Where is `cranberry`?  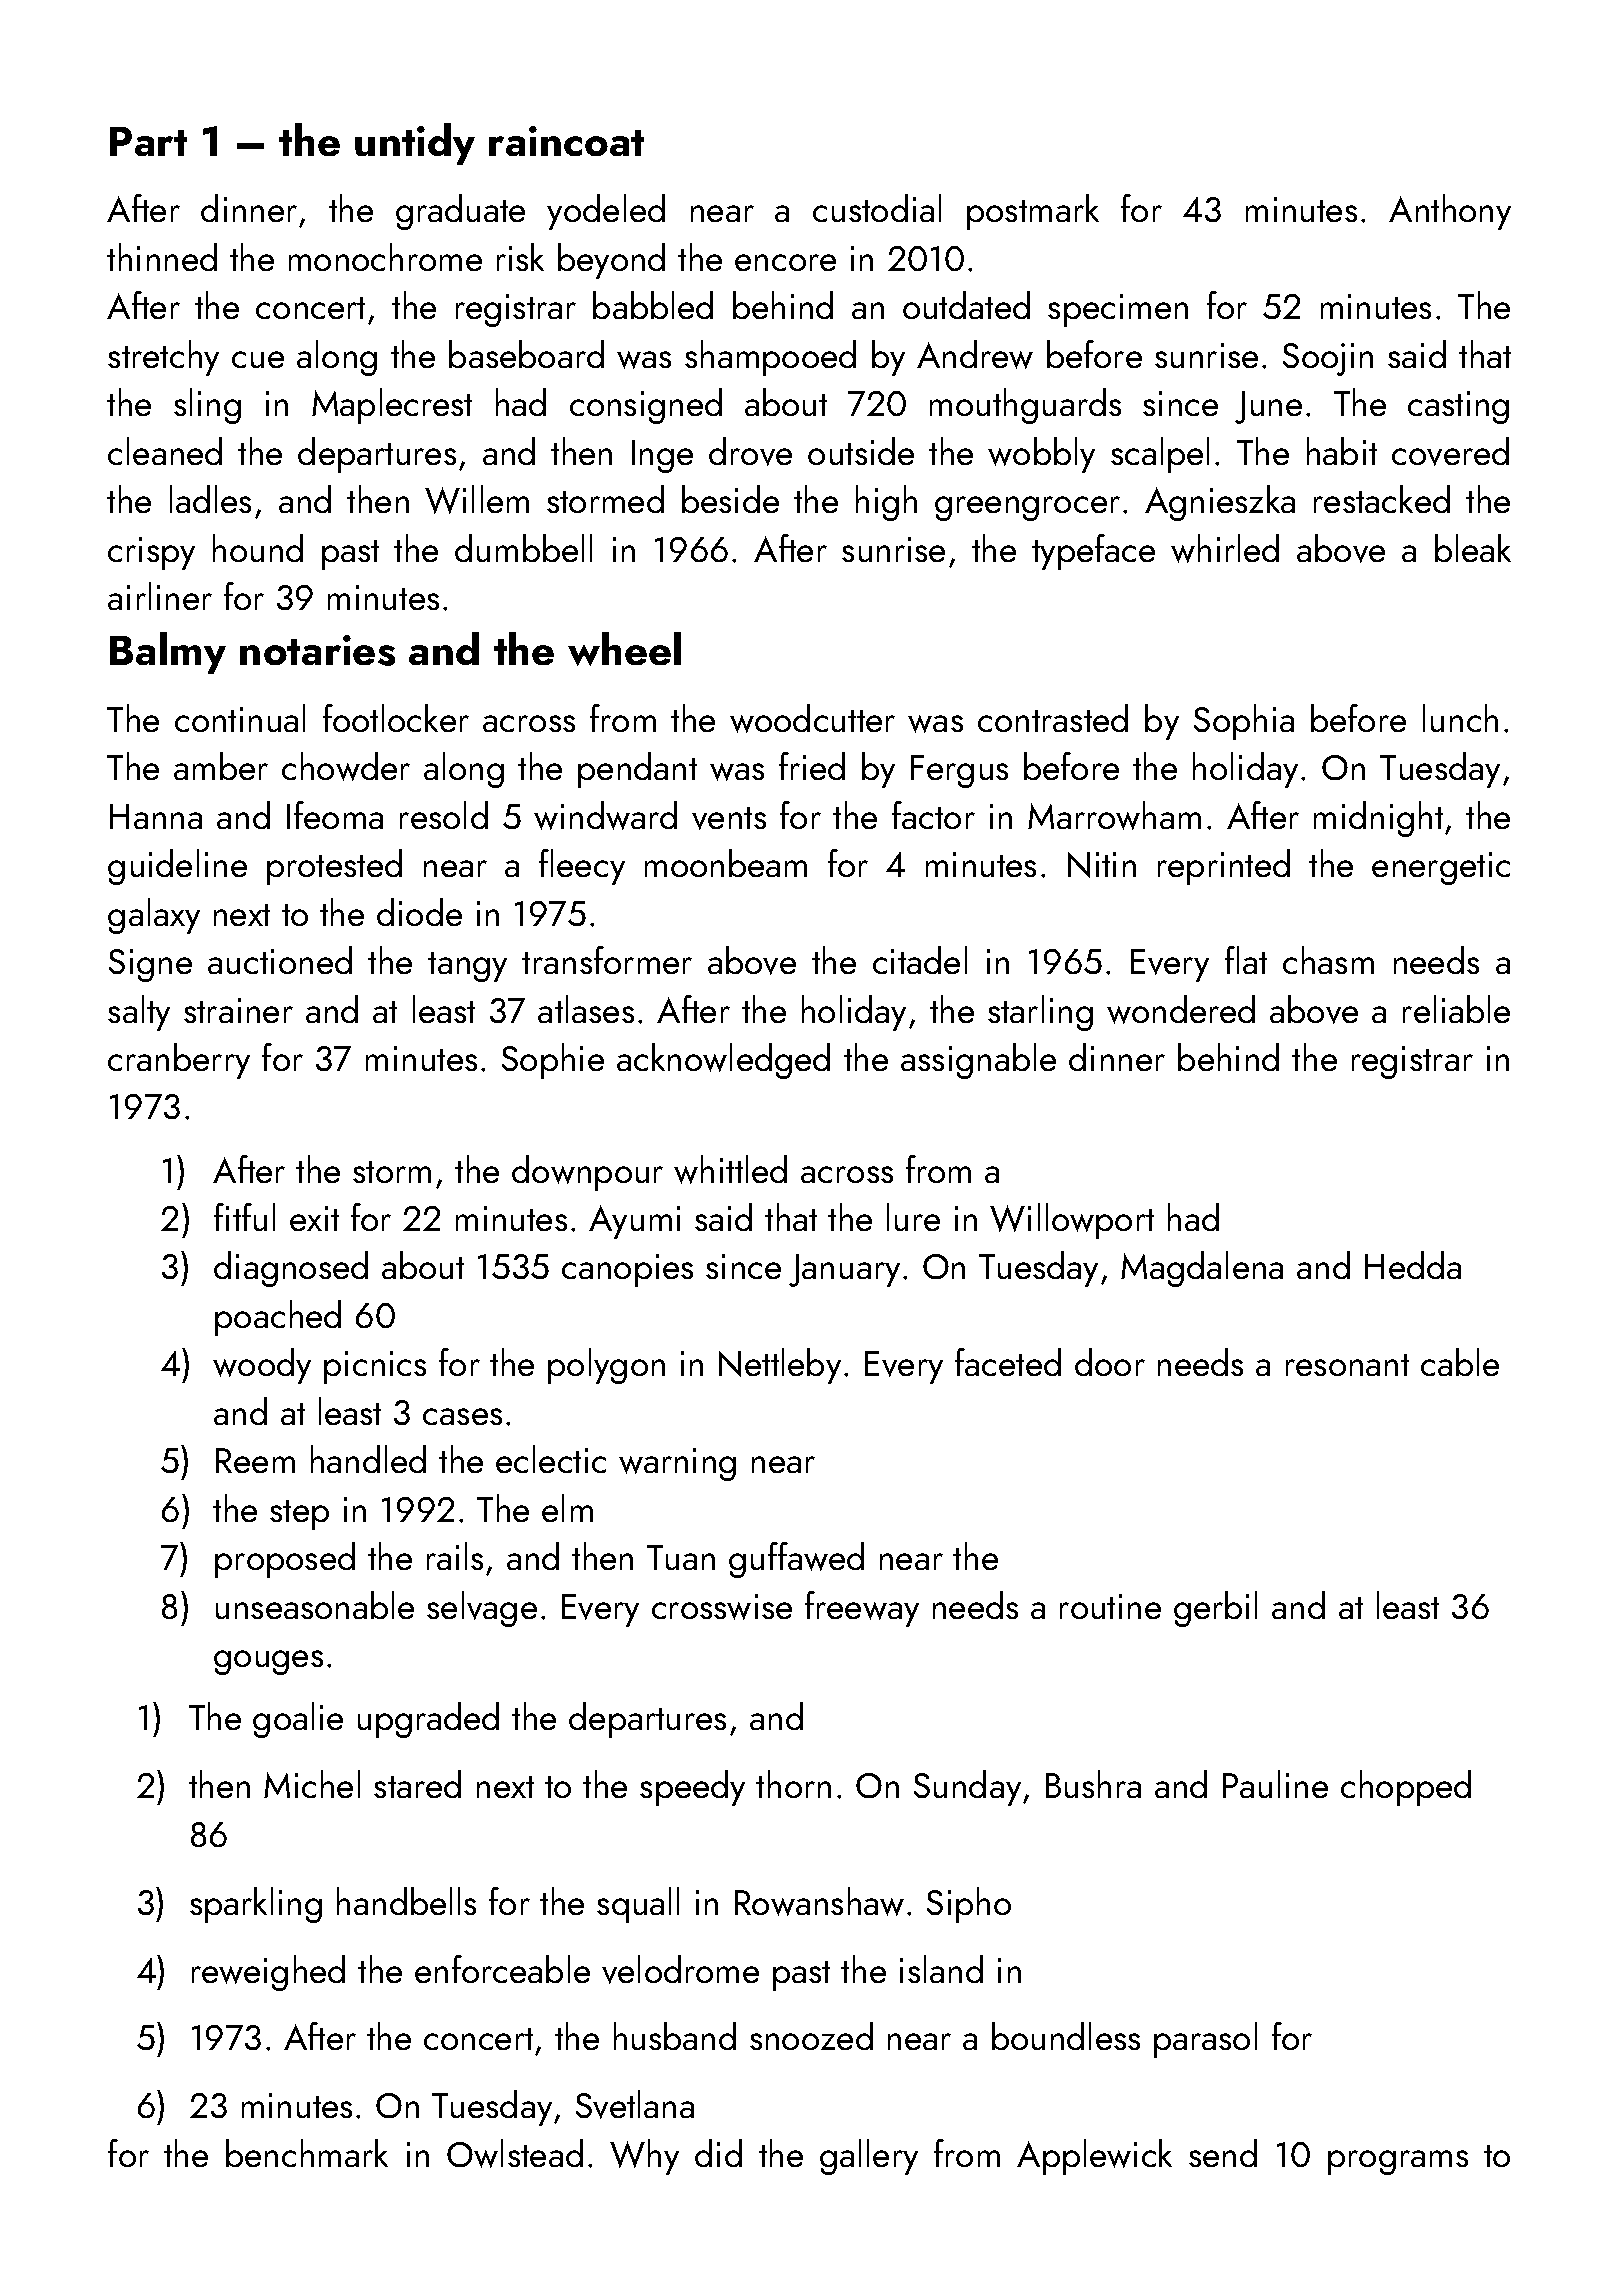
cranberry is located at coordinates (179, 1061).
